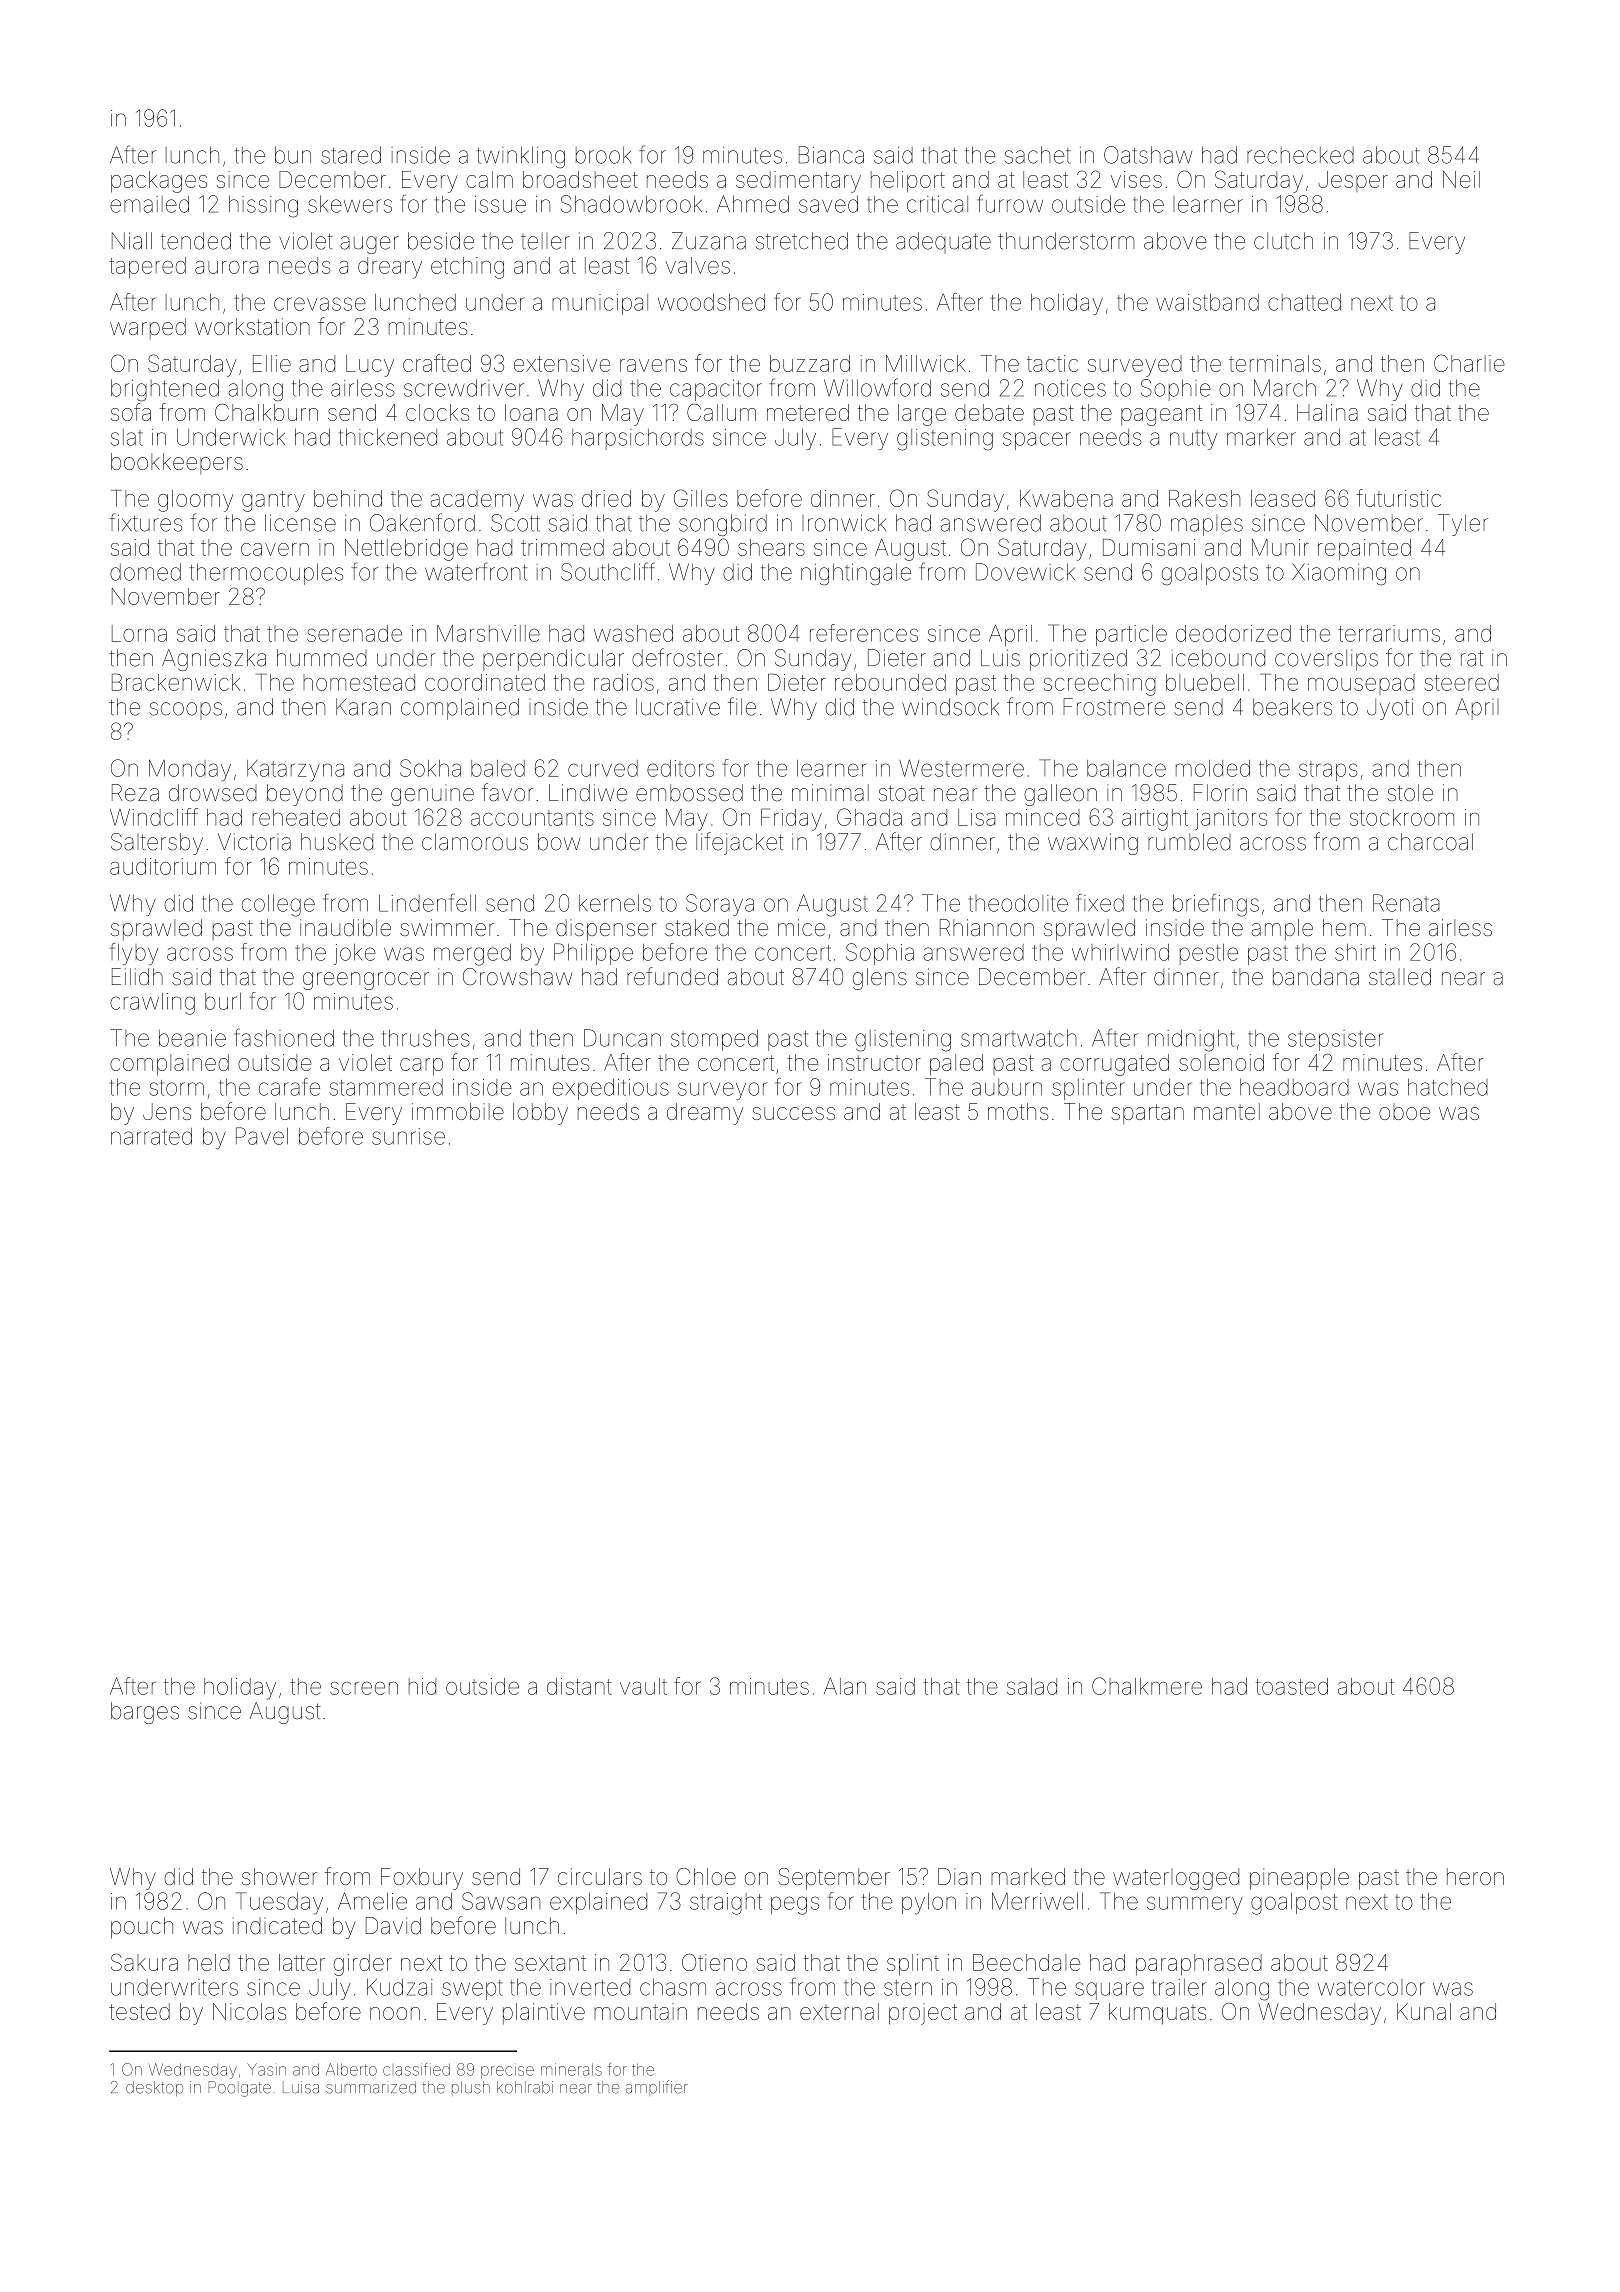  What do you see at coordinates (145, 572) in the document?
I see `domed` at bounding box center [145, 572].
